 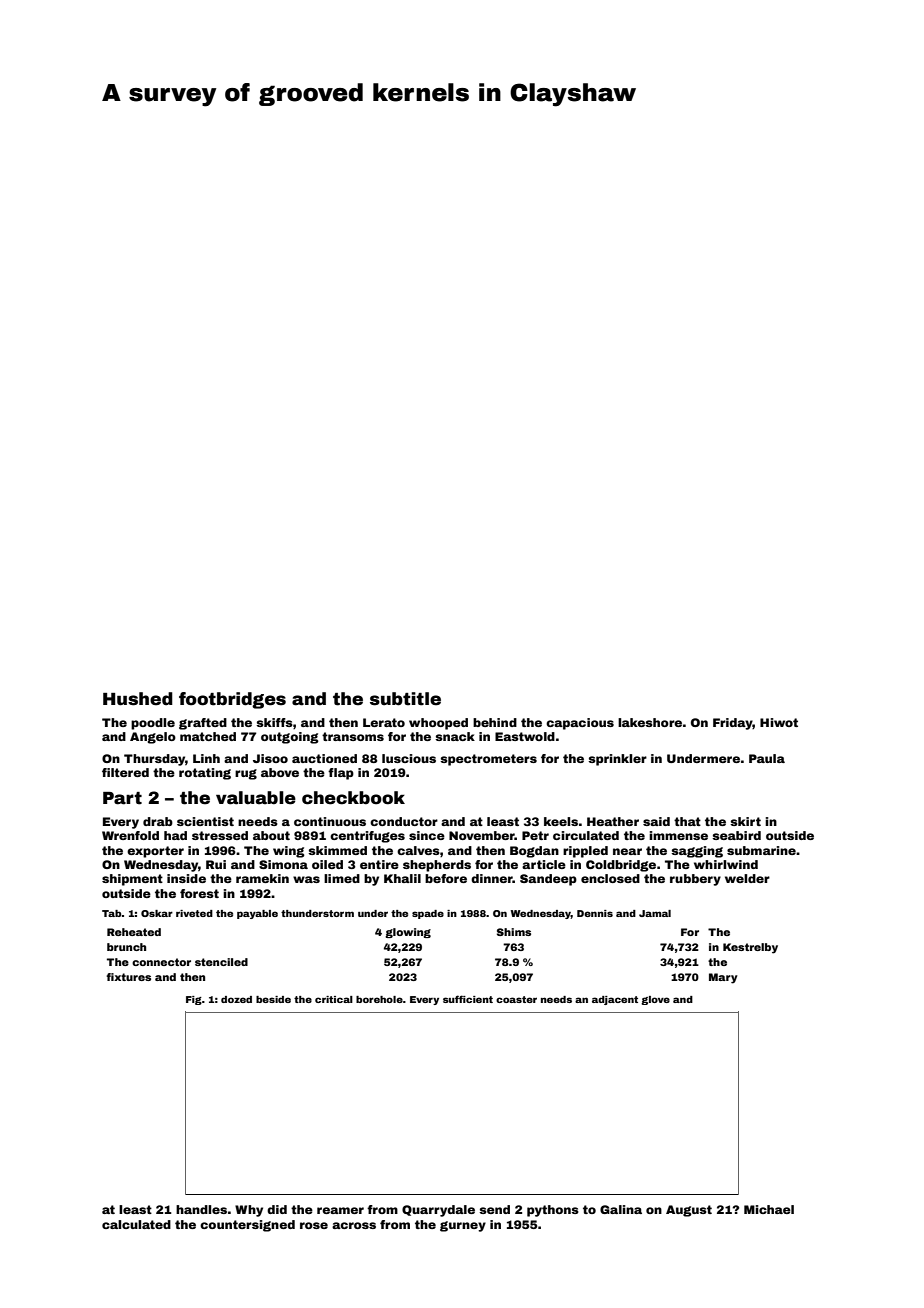 I want to click on before, so click(x=446, y=878).
